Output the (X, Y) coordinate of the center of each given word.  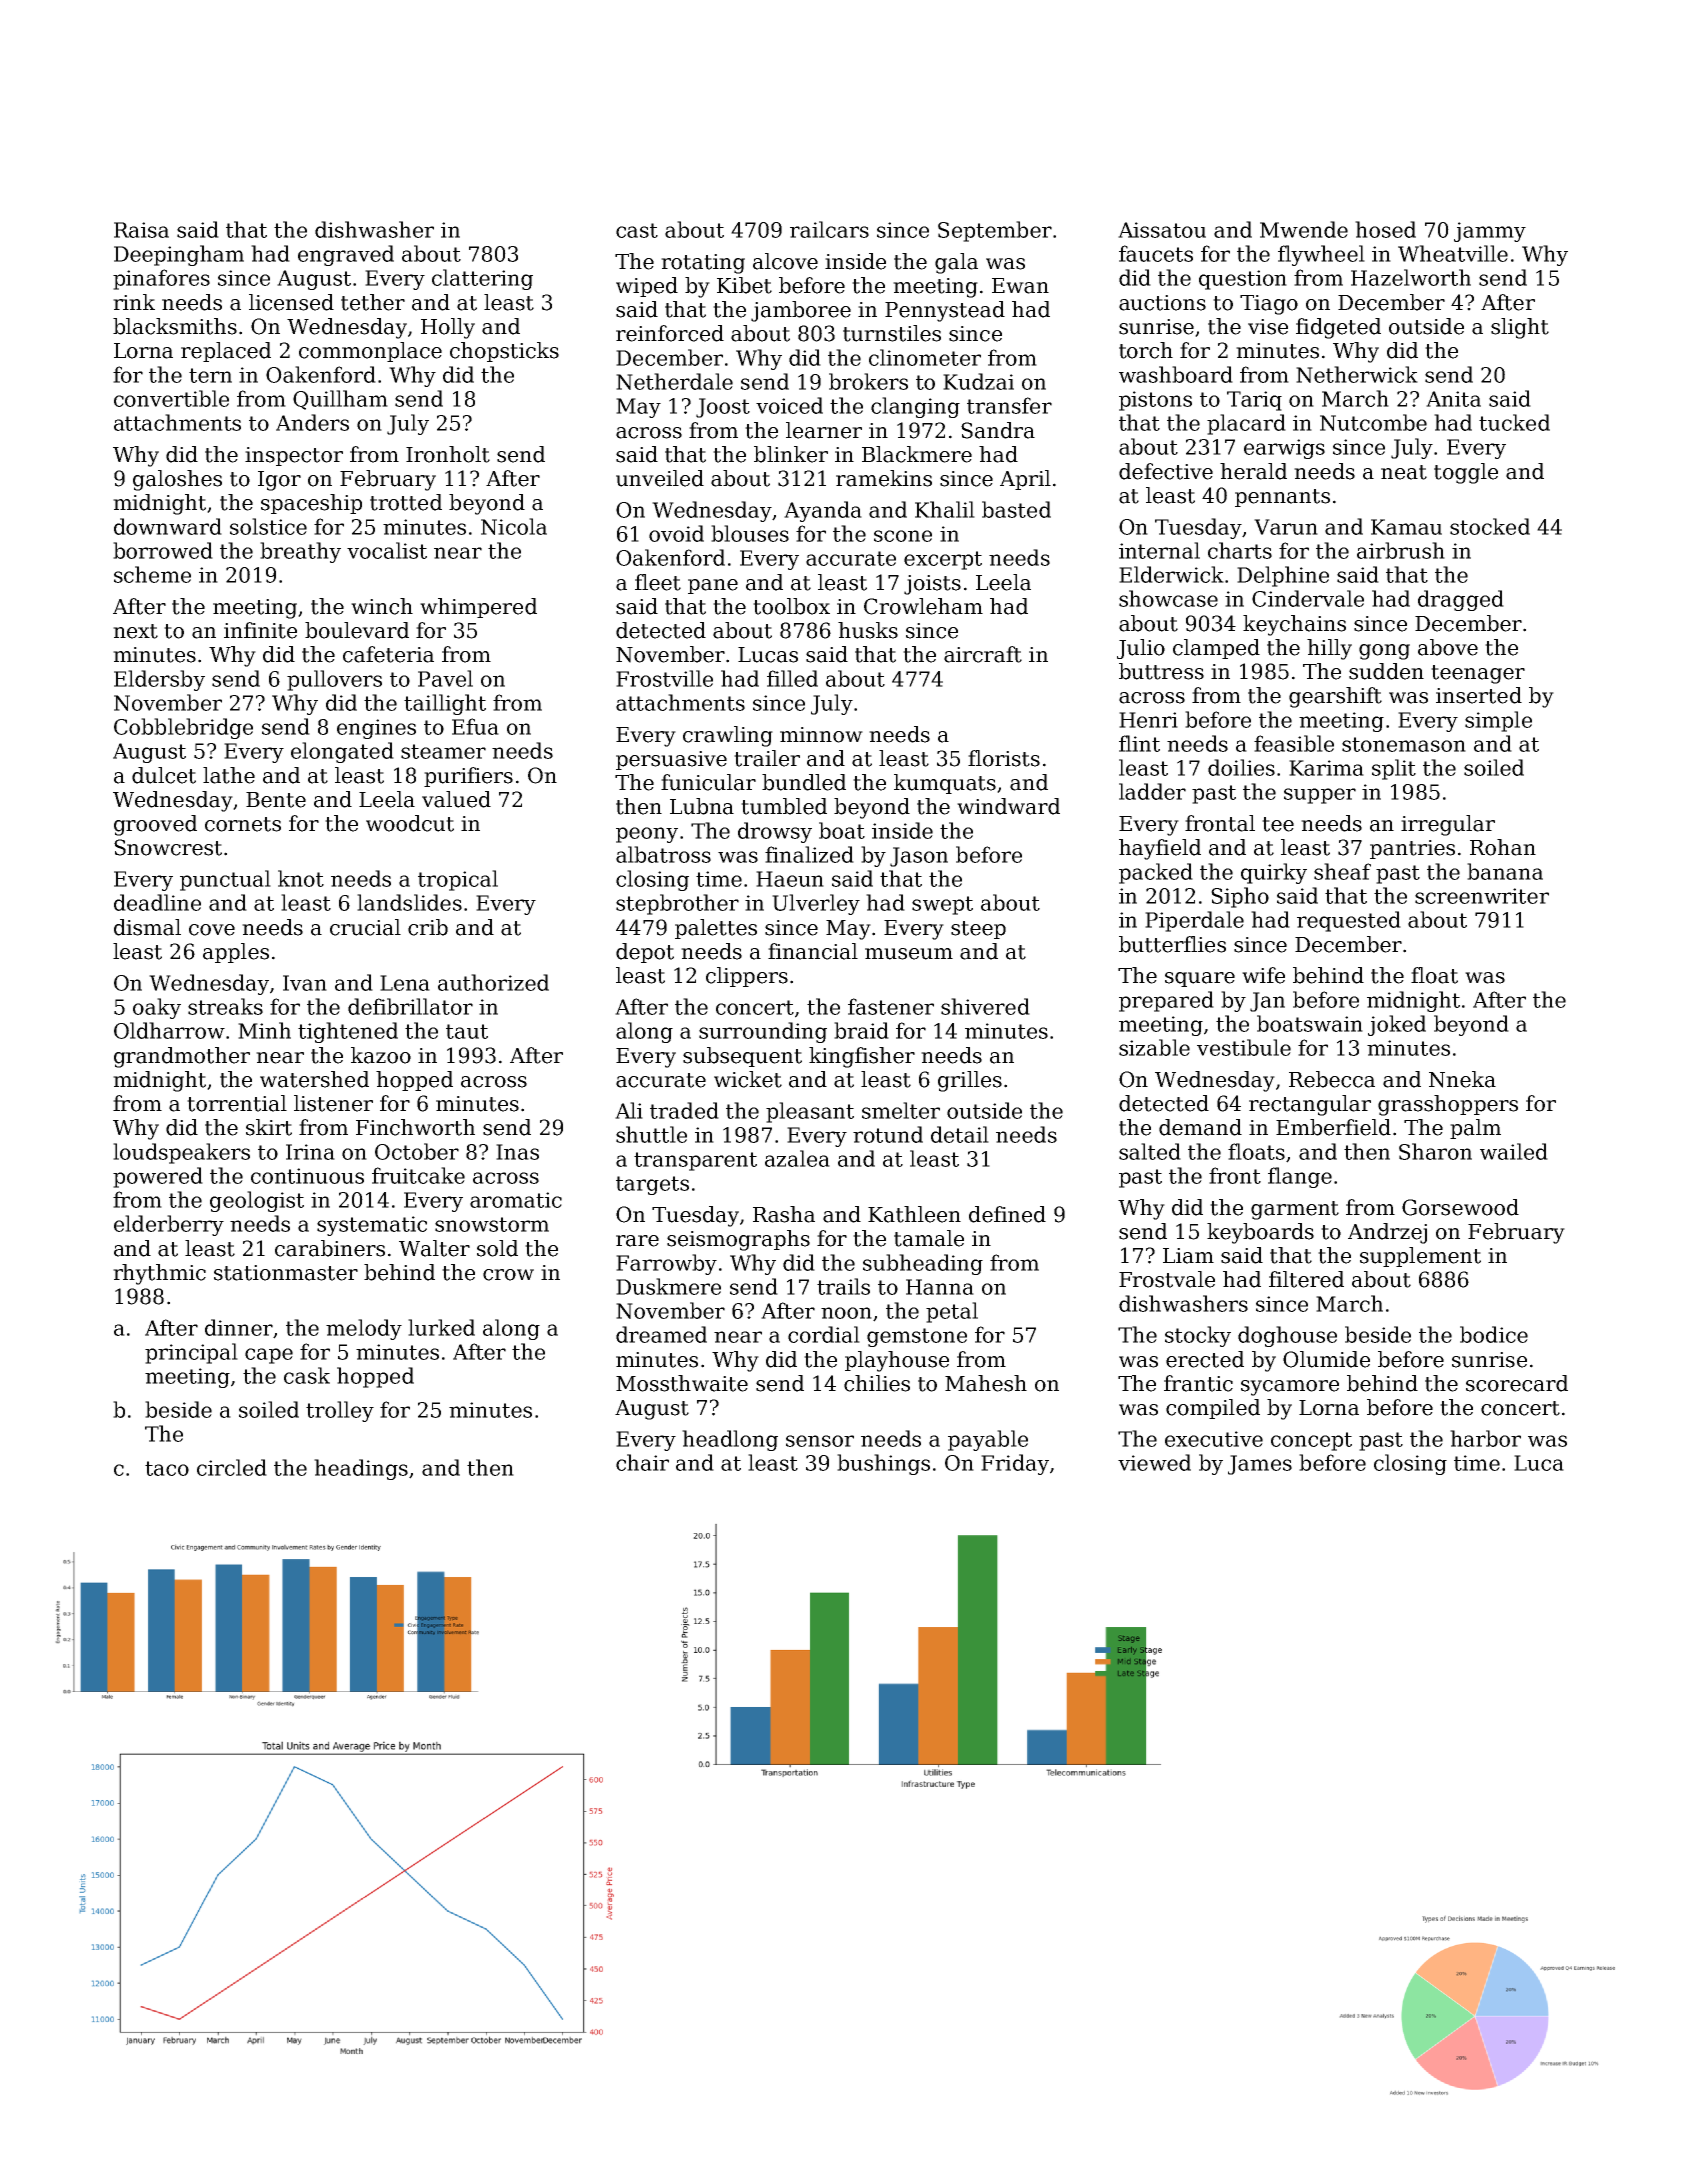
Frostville (664, 678)
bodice (1494, 1334)
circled (232, 1467)
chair (642, 1462)
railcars (829, 229)
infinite (260, 630)
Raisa (141, 230)
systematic (372, 1226)
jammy (1490, 232)
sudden (1386, 671)
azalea (797, 1158)
